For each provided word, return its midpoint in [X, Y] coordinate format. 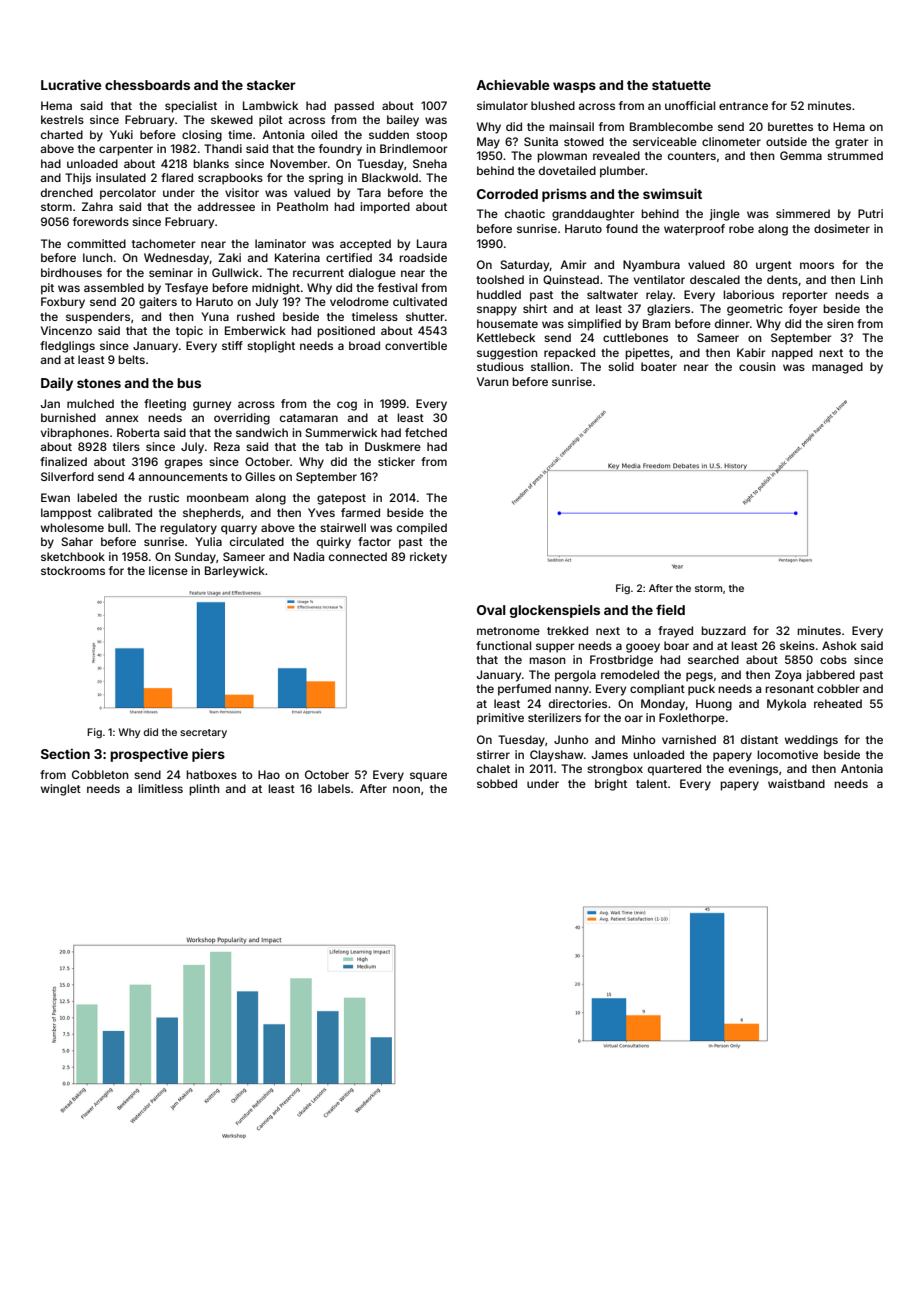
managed [837, 368]
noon [406, 789]
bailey [403, 121]
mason [547, 660]
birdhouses [71, 272]
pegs [699, 677]
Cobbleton [100, 774]
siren [840, 323]
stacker [271, 85]
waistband [796, 783]
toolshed [500, 279]
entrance [743, 106]
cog [347, 406]
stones [99, 383]
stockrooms [73, 570]
